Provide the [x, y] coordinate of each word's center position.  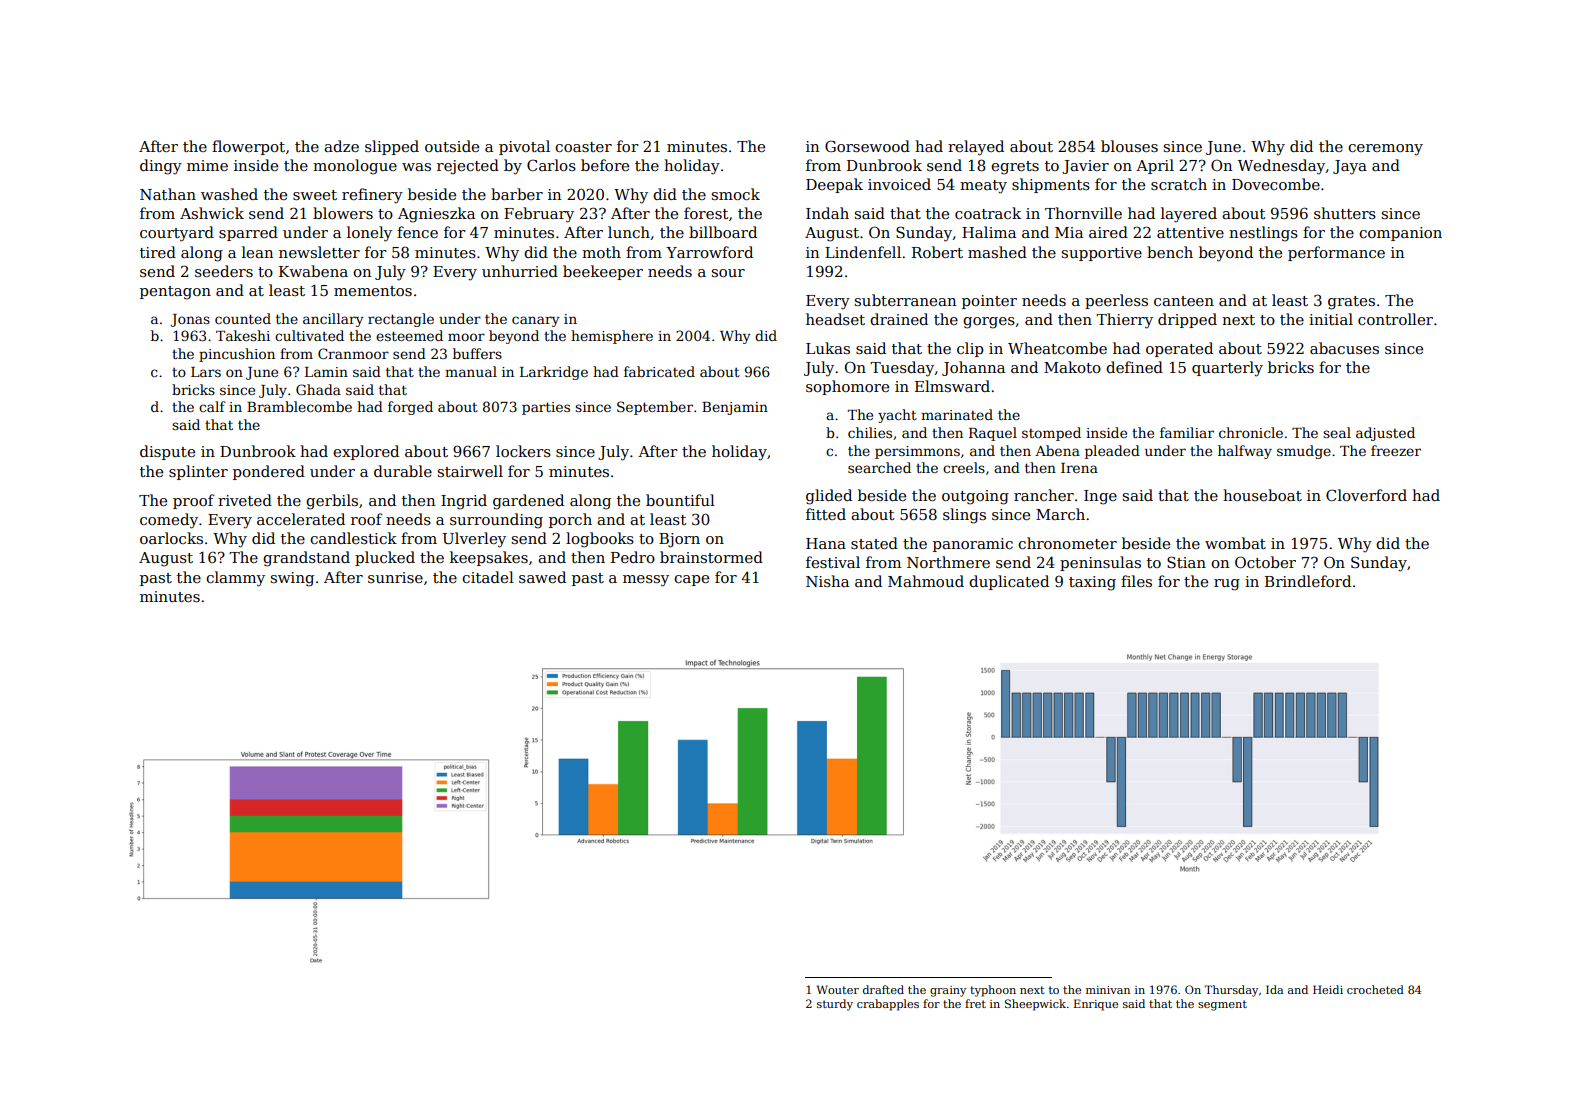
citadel [488, 577]
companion [1400, 234]
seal [1337, 432]
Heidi [1328, 989]
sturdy [835, 1005]
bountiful [680, 500]
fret [975, 1003]
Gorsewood [867, 146]
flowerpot [248, 147]
